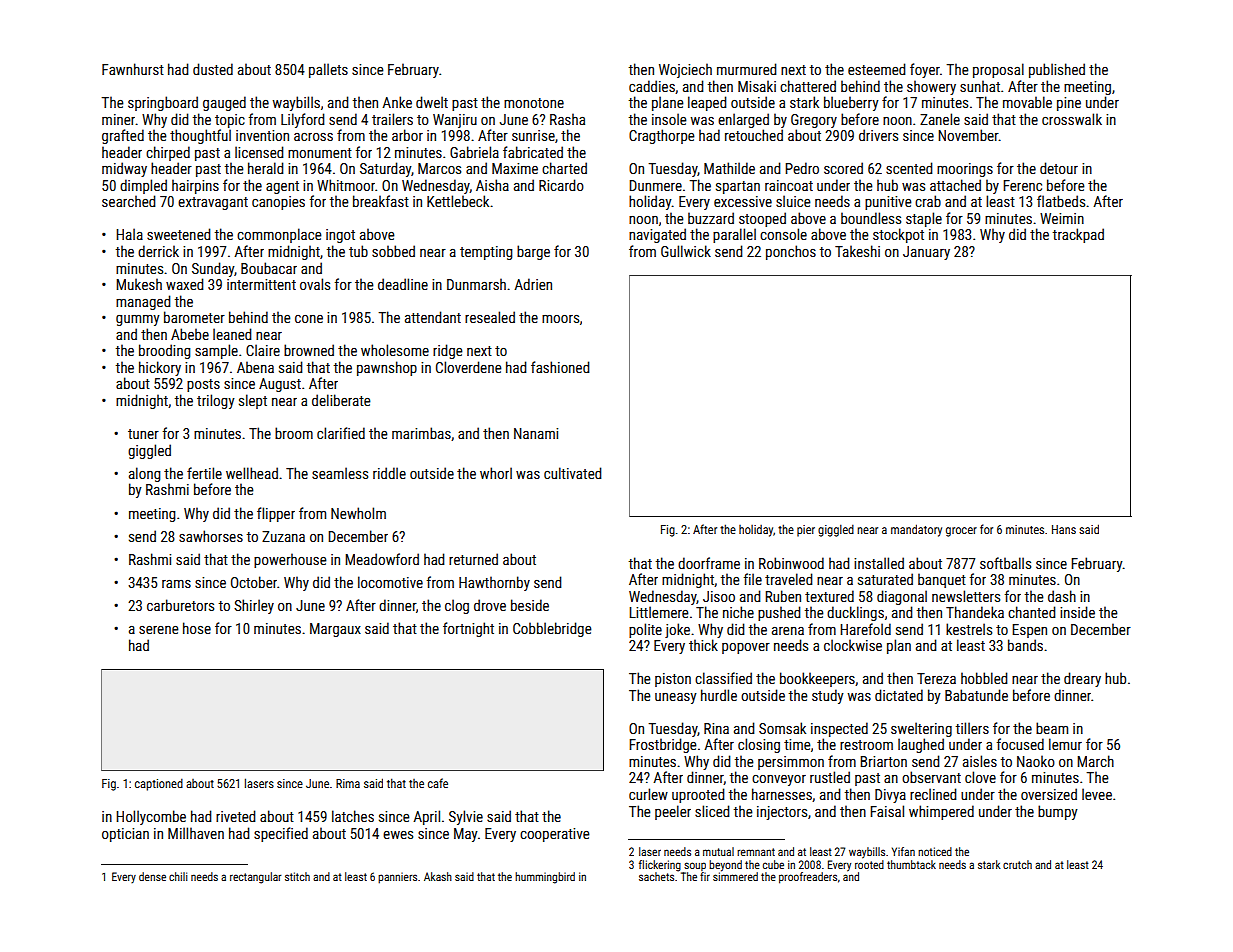  I want to click on sliced, so click(712, 811).
